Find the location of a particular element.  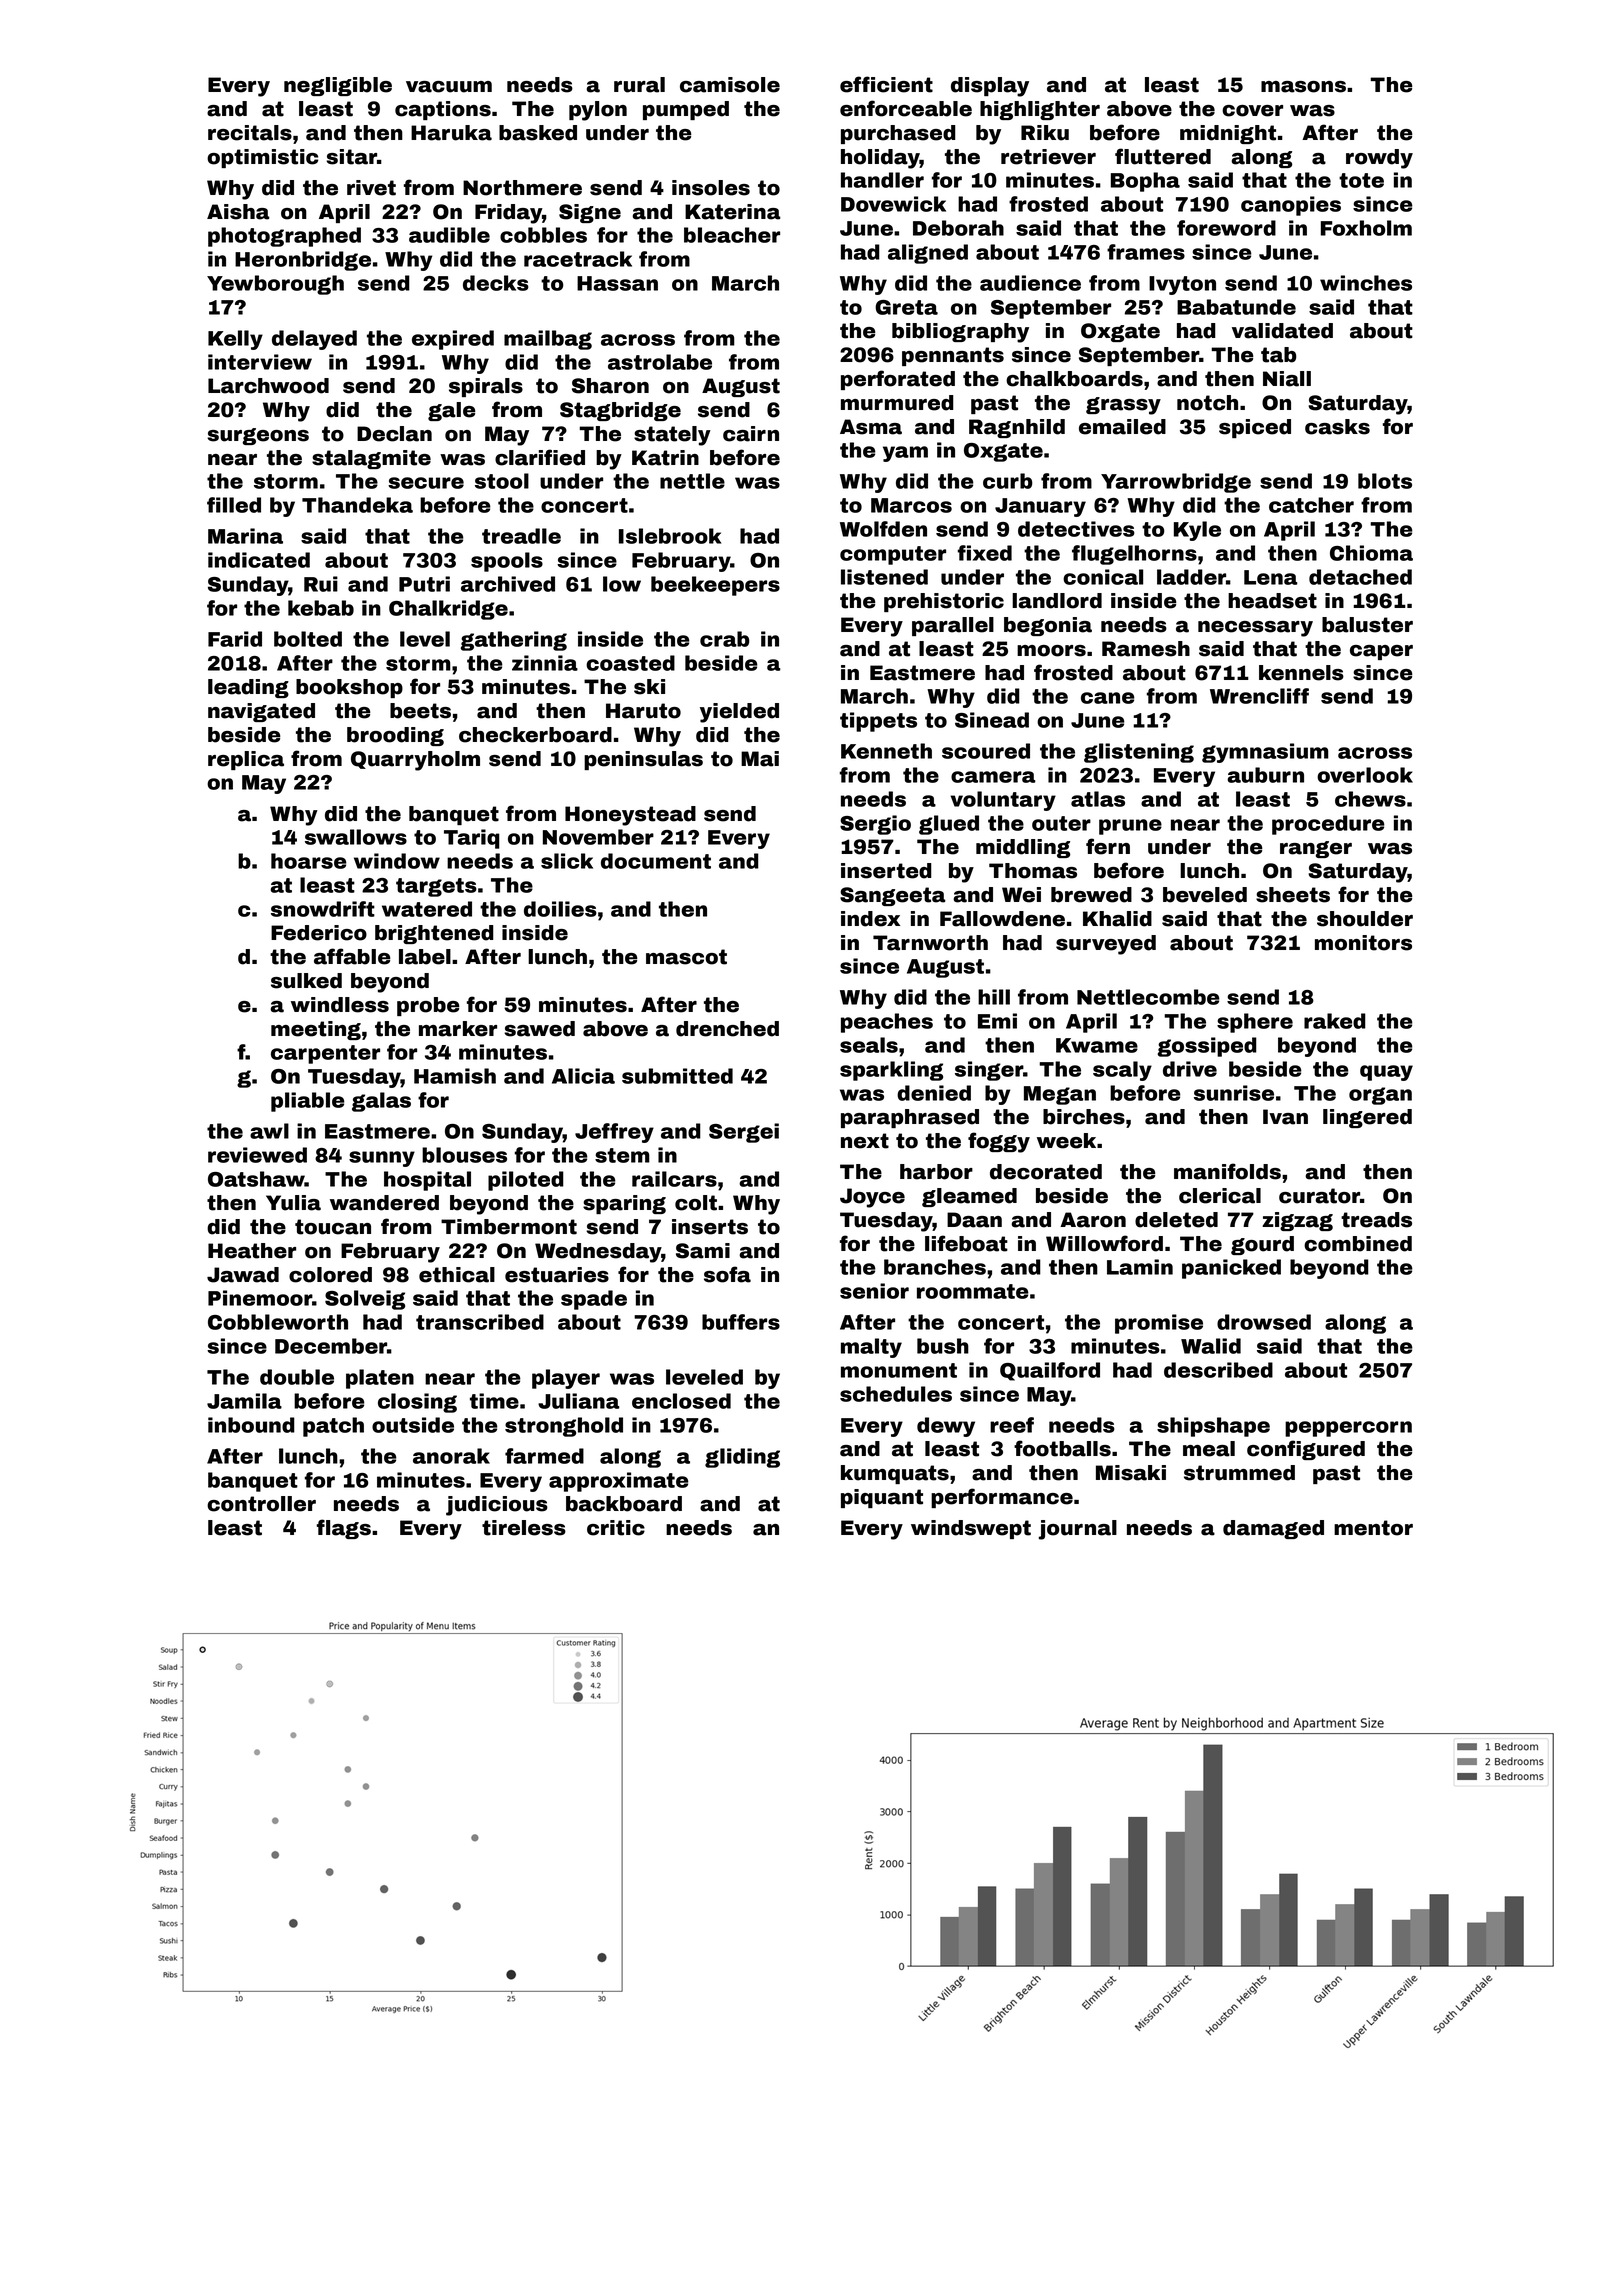

expired is located at coordinates (453, 340).
